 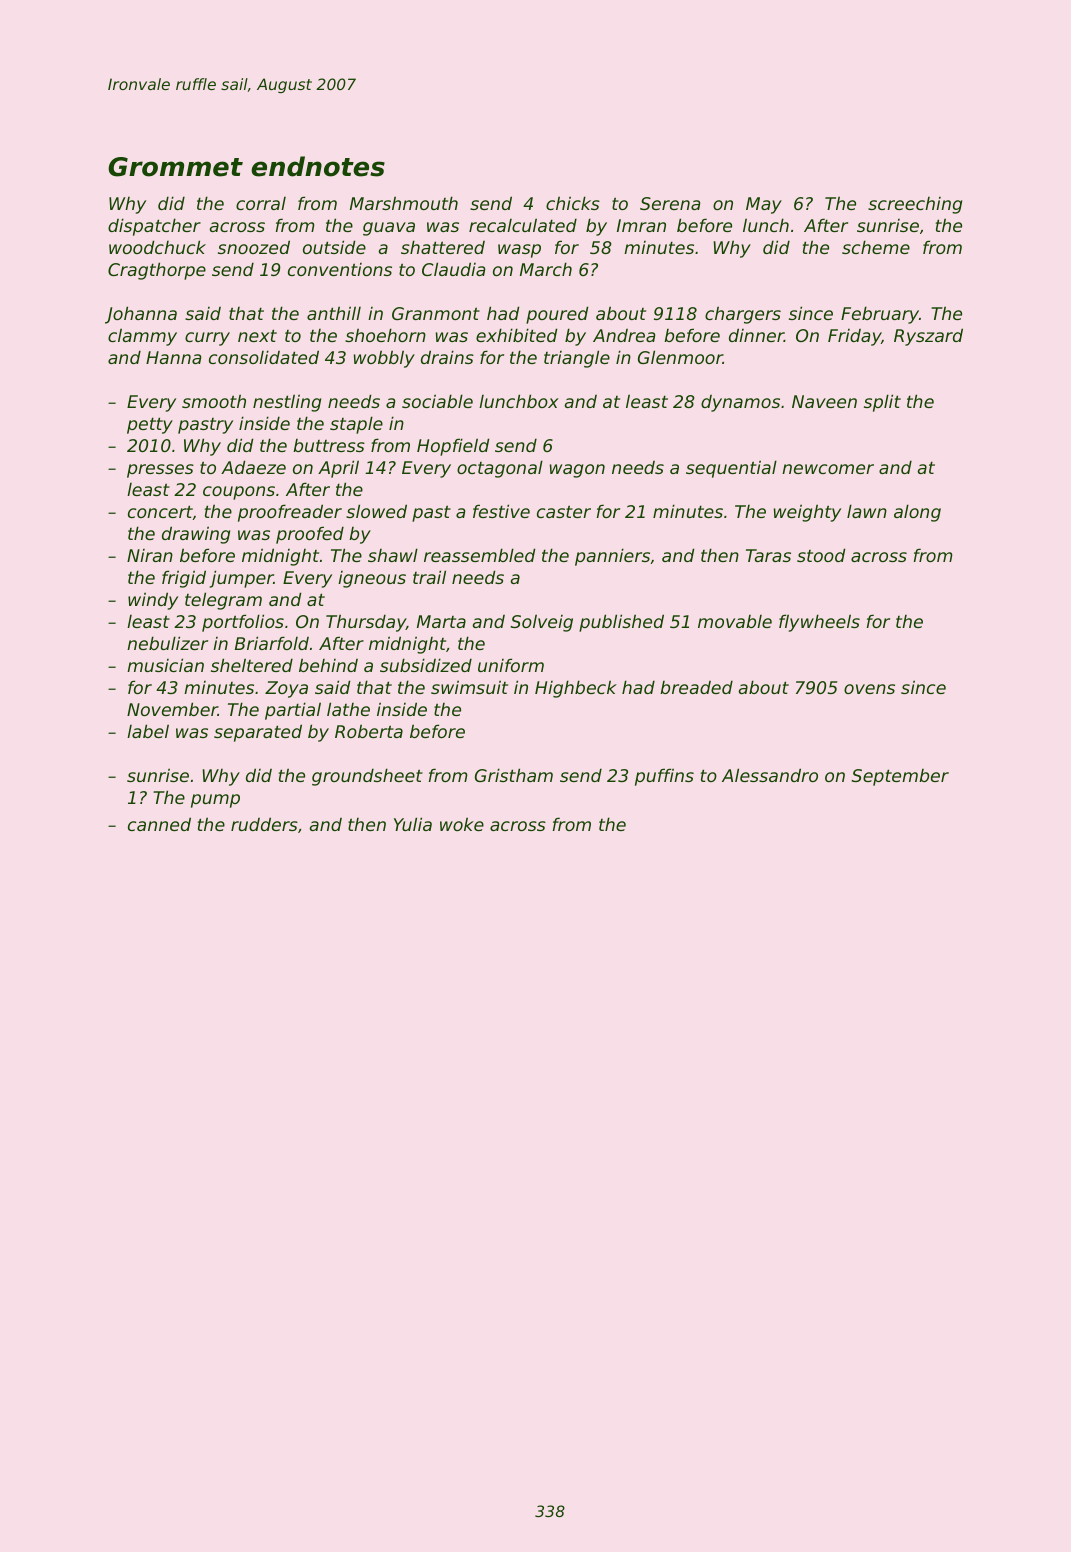 What do you see at coordinates (514, 775) in the screenshot?
I see `Gristham` at bounding box center [514, 775].
